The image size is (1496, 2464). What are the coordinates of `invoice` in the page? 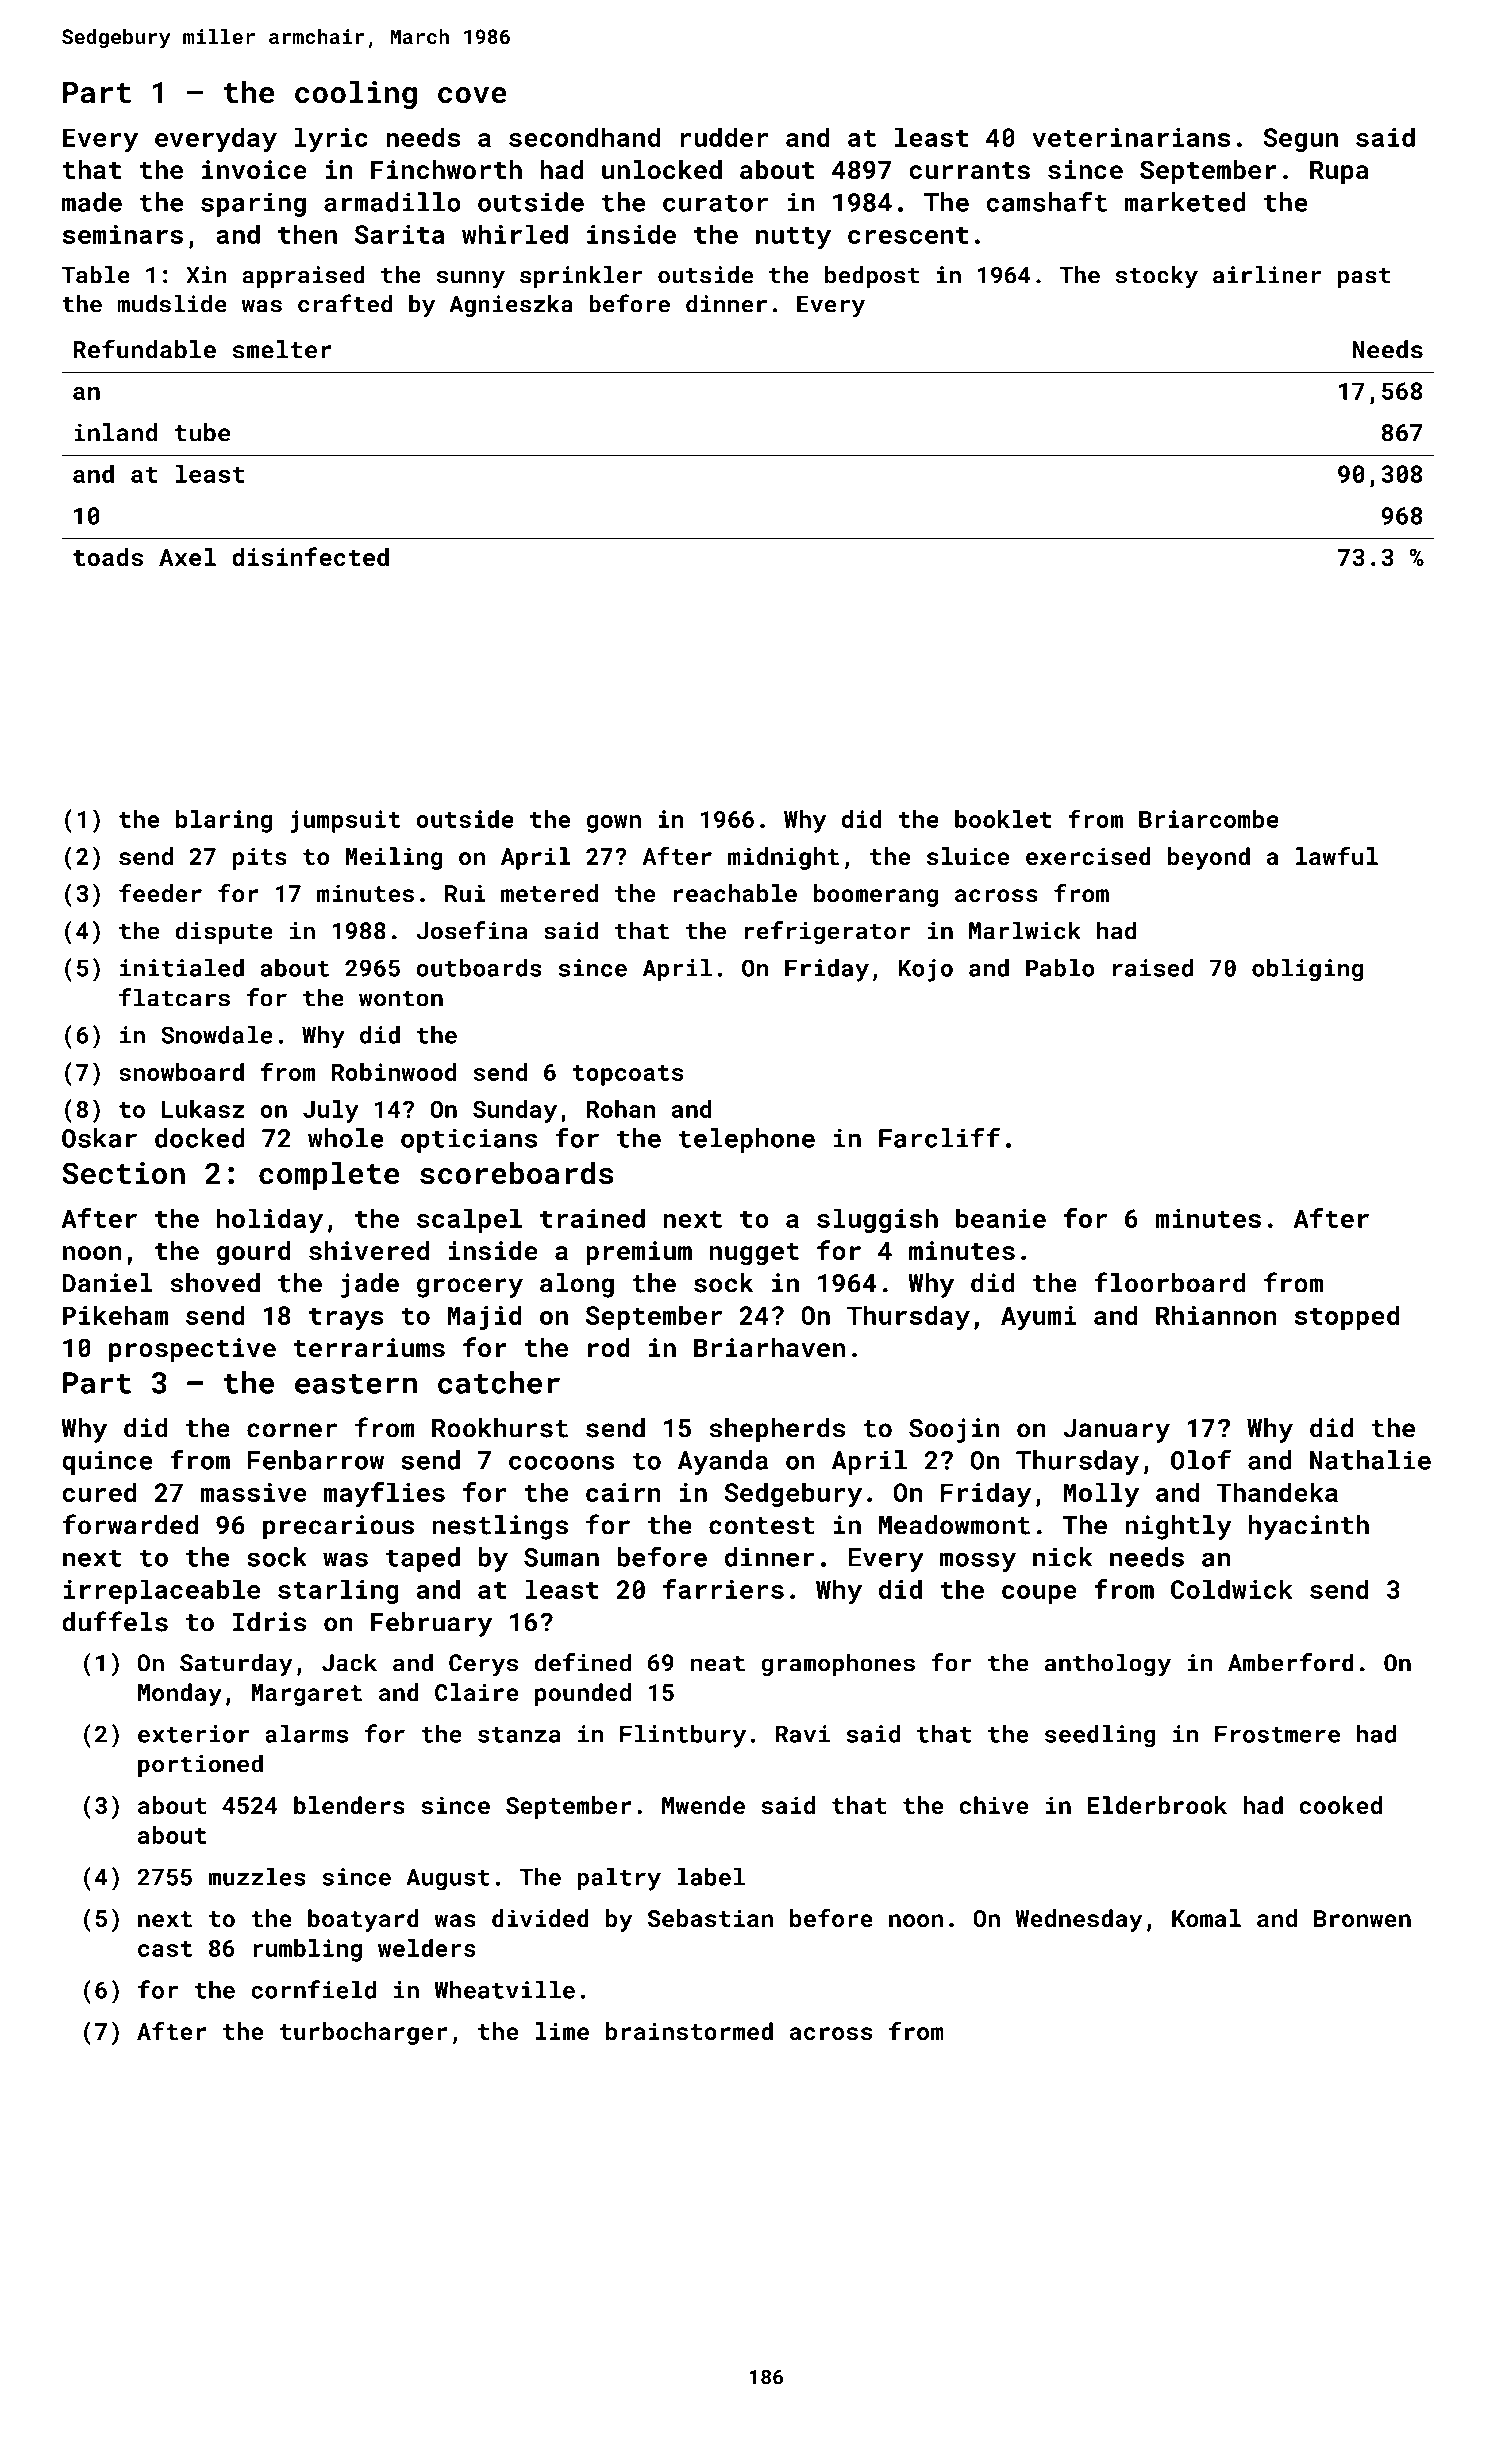 It's located at (254, 169).
